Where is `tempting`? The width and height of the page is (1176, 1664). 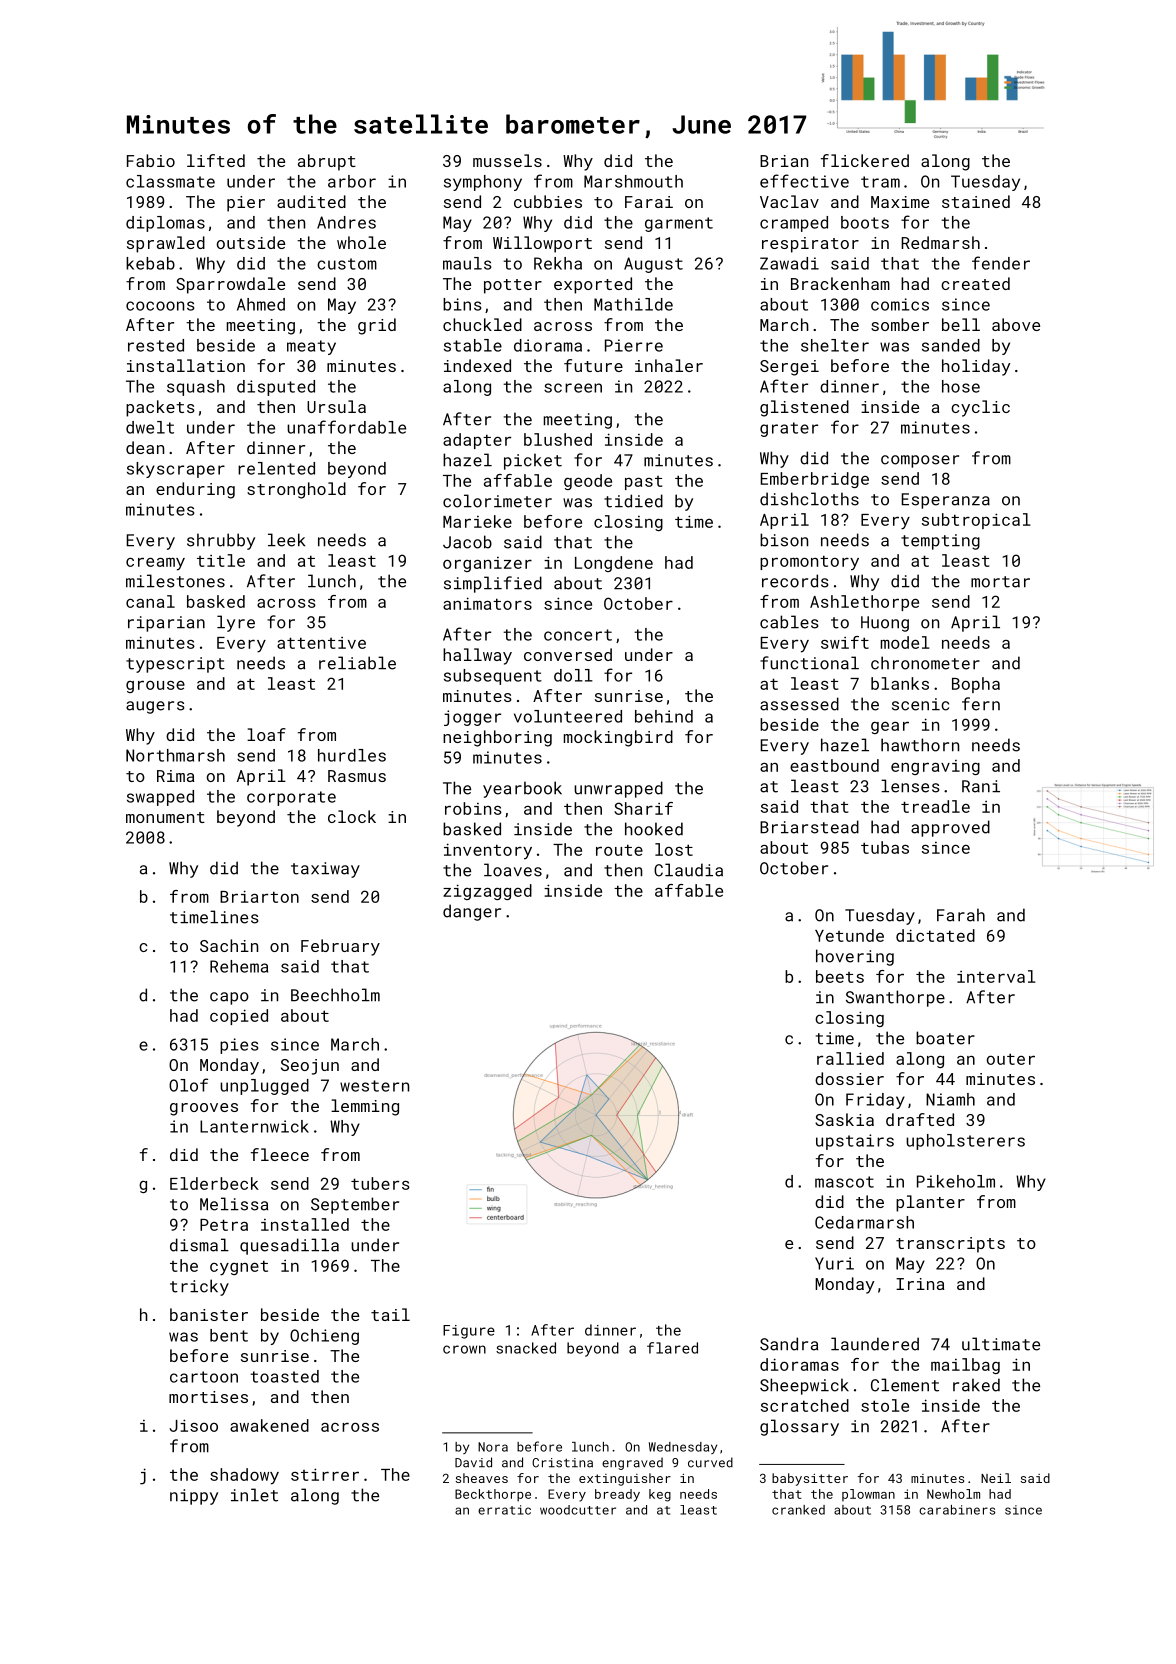
tempting is located at coordinates (940, 542).
